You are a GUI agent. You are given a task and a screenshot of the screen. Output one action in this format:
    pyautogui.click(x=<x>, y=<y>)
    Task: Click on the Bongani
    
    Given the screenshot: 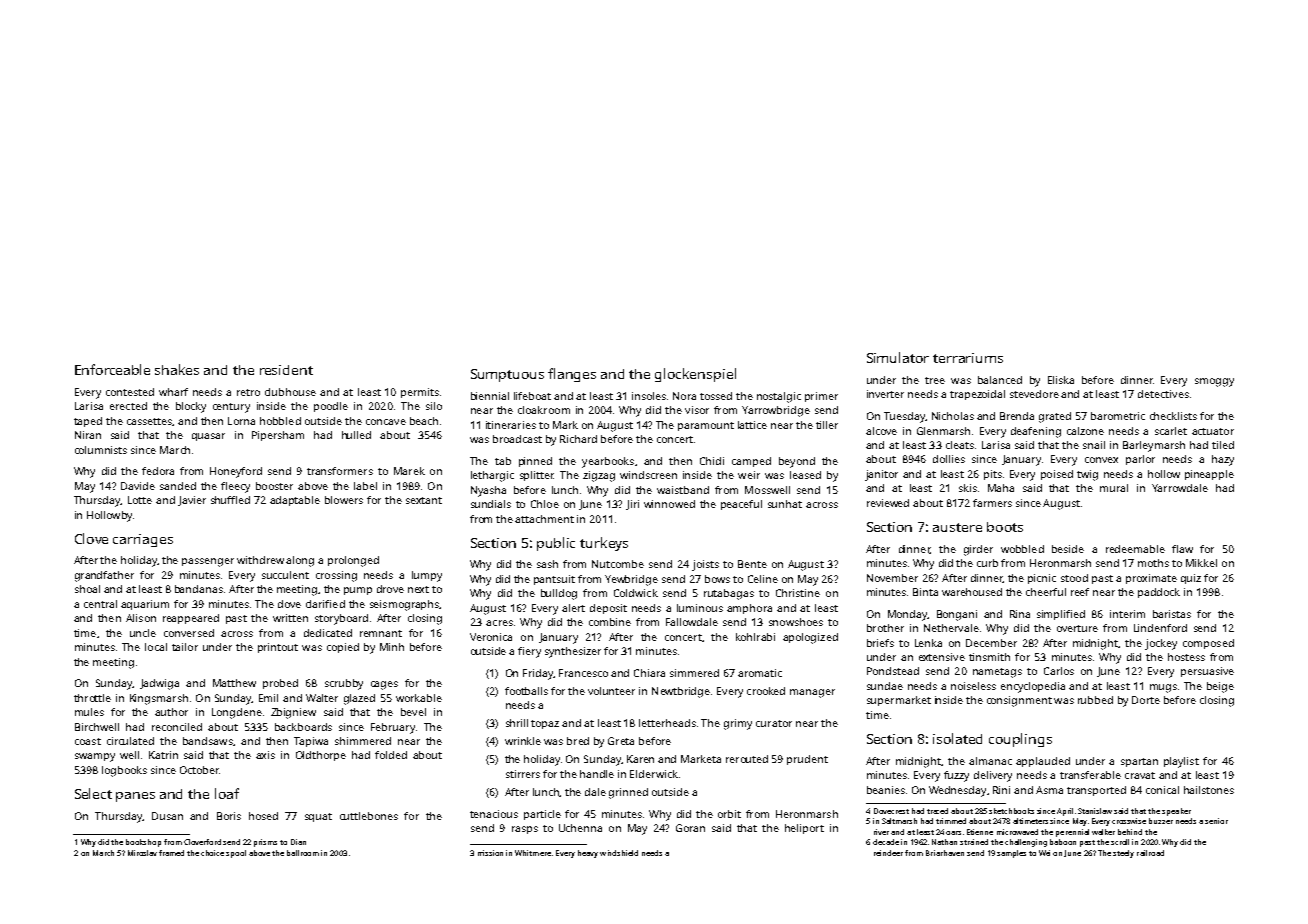 What is the action you would take?
    pyautogui.click(x=957, y=615)
